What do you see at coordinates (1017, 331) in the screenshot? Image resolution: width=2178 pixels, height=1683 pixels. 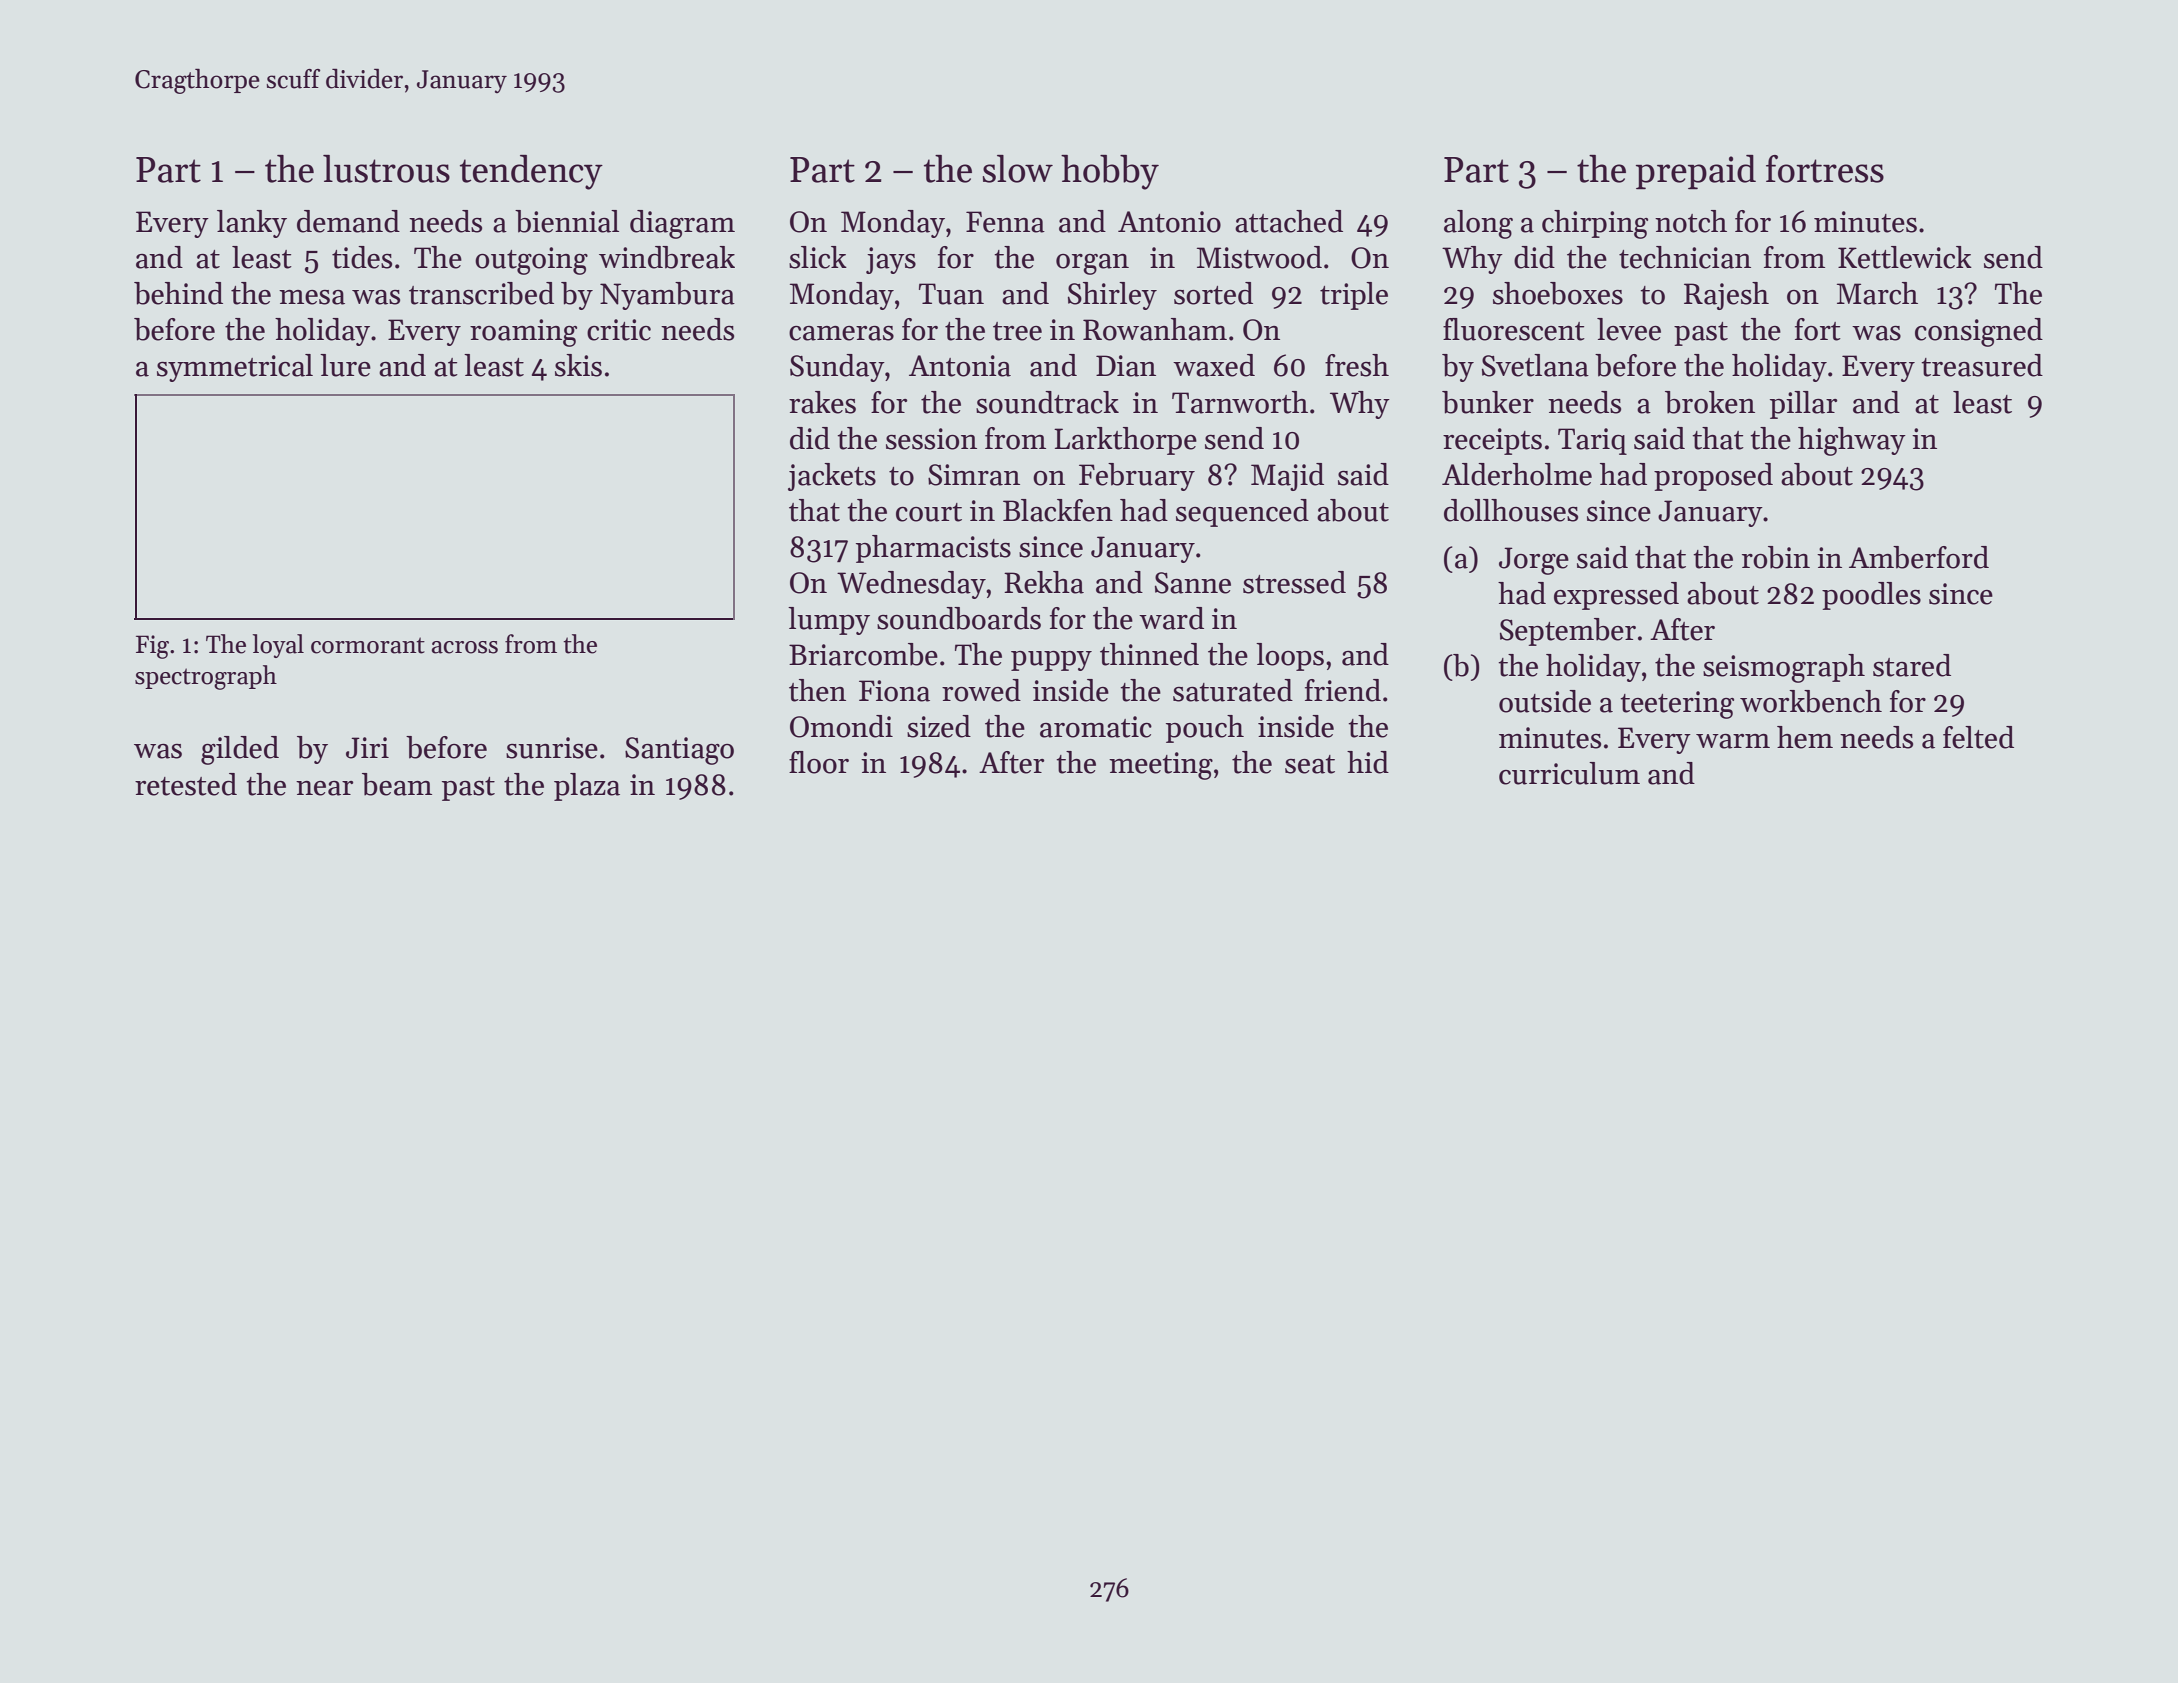 I see `tree` at bounding box center [1017, 331].
